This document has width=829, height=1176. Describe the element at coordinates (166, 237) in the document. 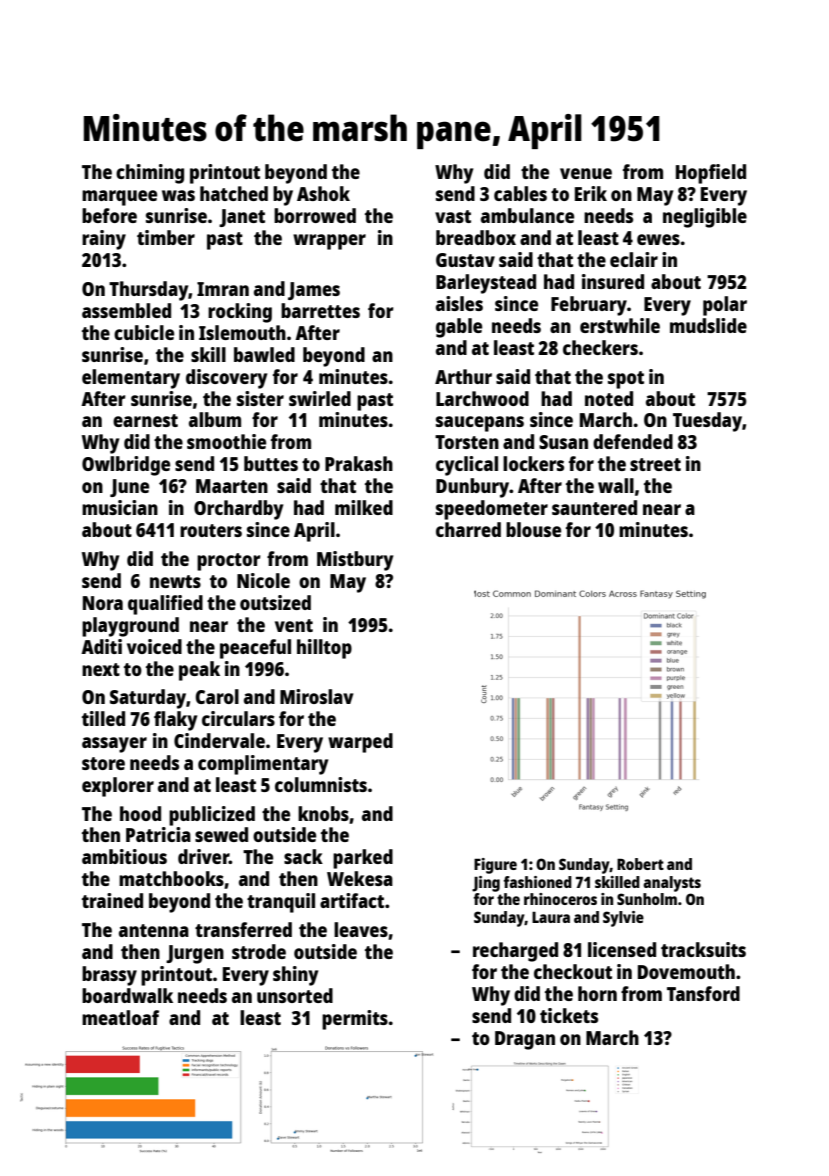

I see `timber` at that location.
